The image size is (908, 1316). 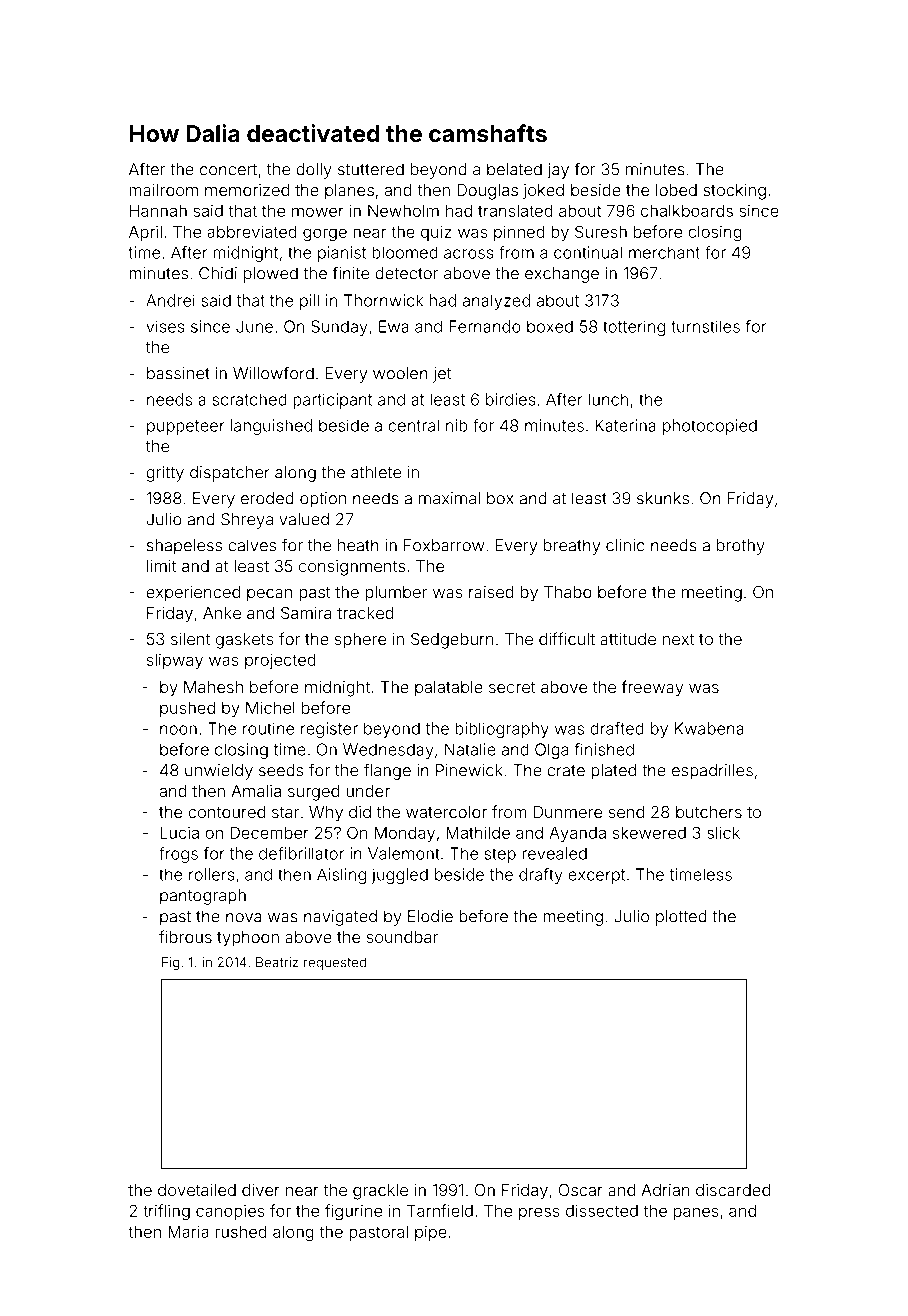 I want to click on plotted, so click(x=681, y=918).
